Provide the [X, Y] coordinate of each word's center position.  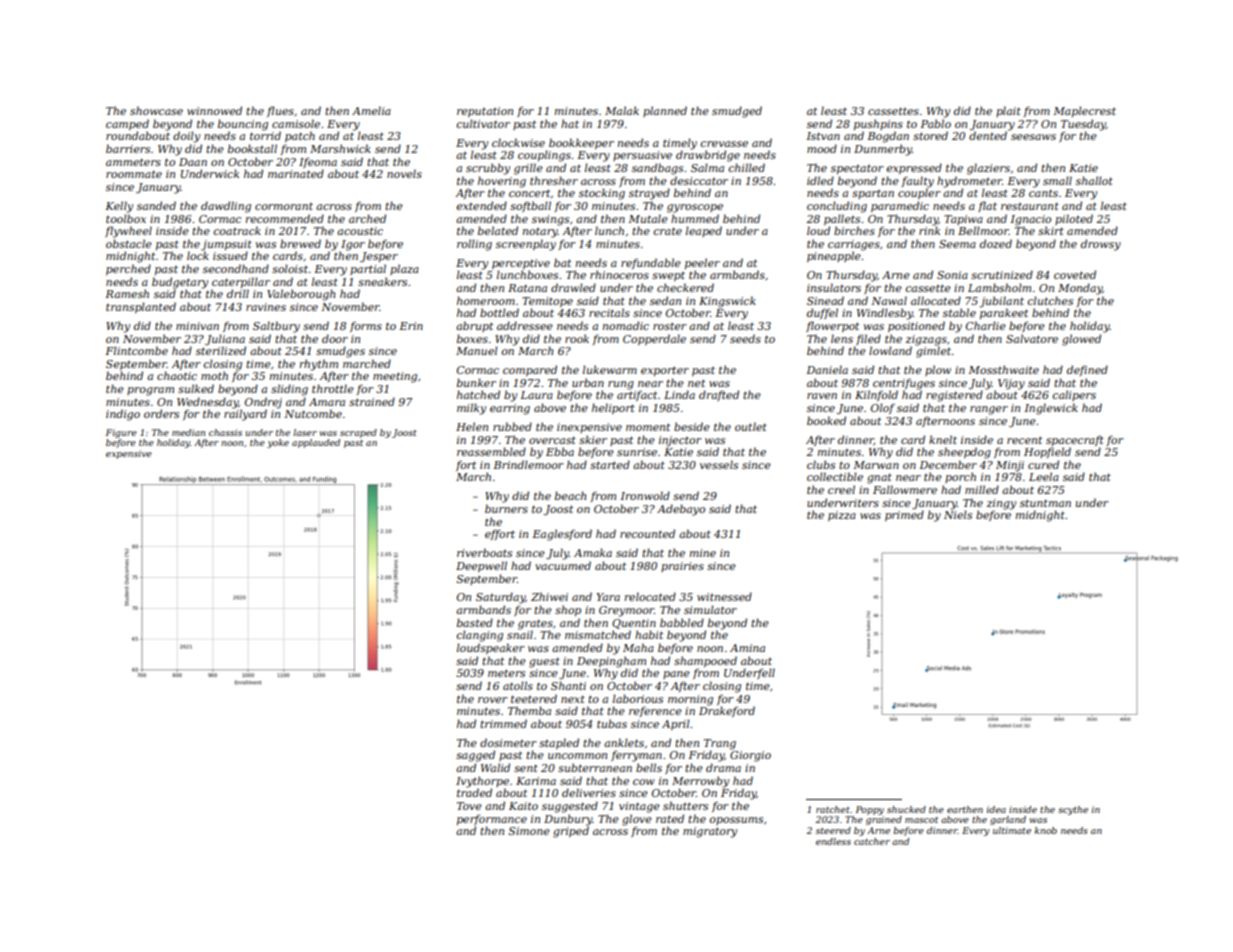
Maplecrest [1084, 111]
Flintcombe [136, 350]
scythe [1073, 810]
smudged [737, 112]
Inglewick [1051, 409]
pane [676, 675]
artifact [637, 395]
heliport [613, 408]
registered [954, 396]
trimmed [503, 723]
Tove [469, 806]
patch [300, 136]
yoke [278, 443]
